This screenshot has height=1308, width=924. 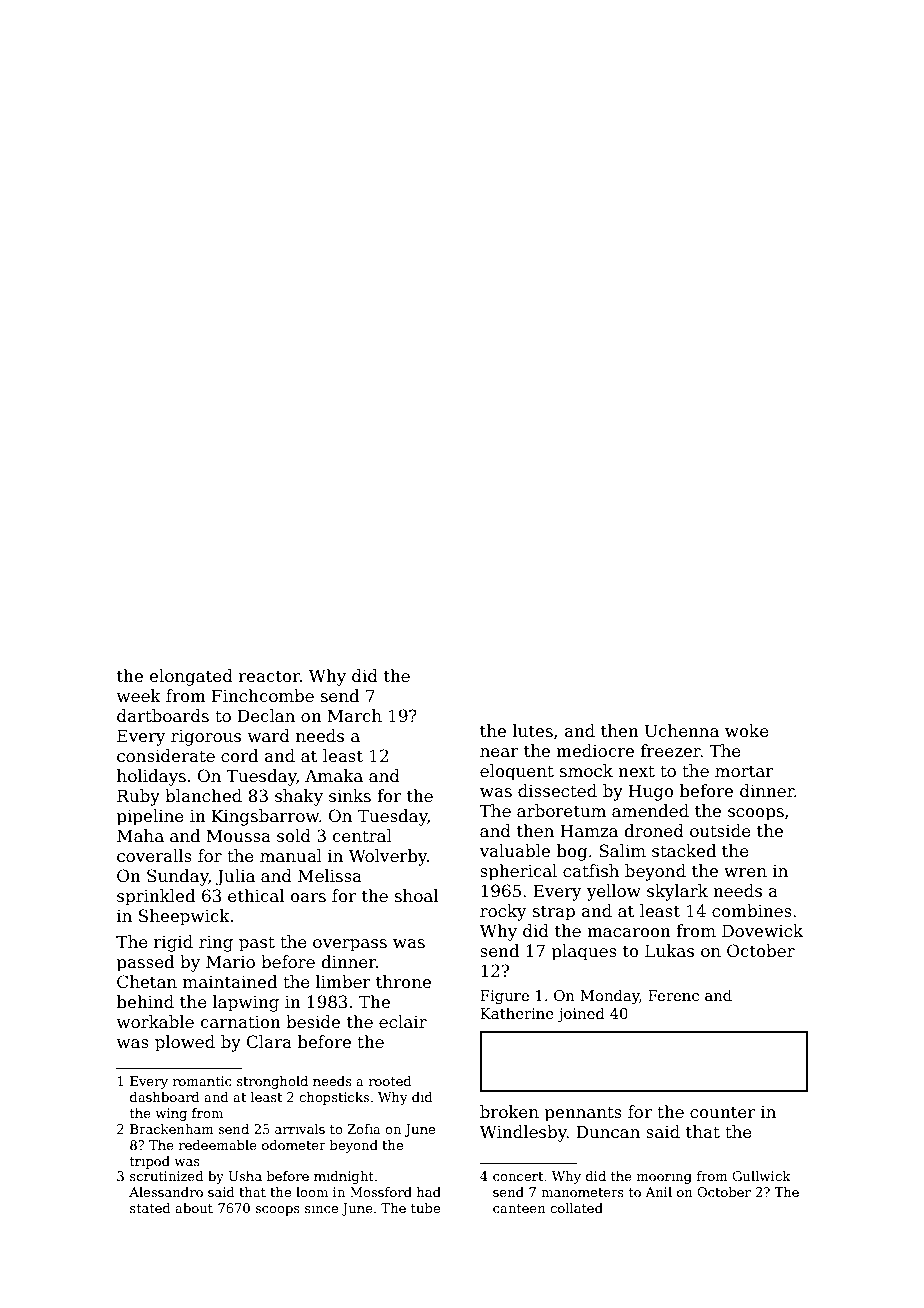 What do you see at coordinates (140, 836) in the screenshot?
I see `Maha` at bounding box center [140, 836].
